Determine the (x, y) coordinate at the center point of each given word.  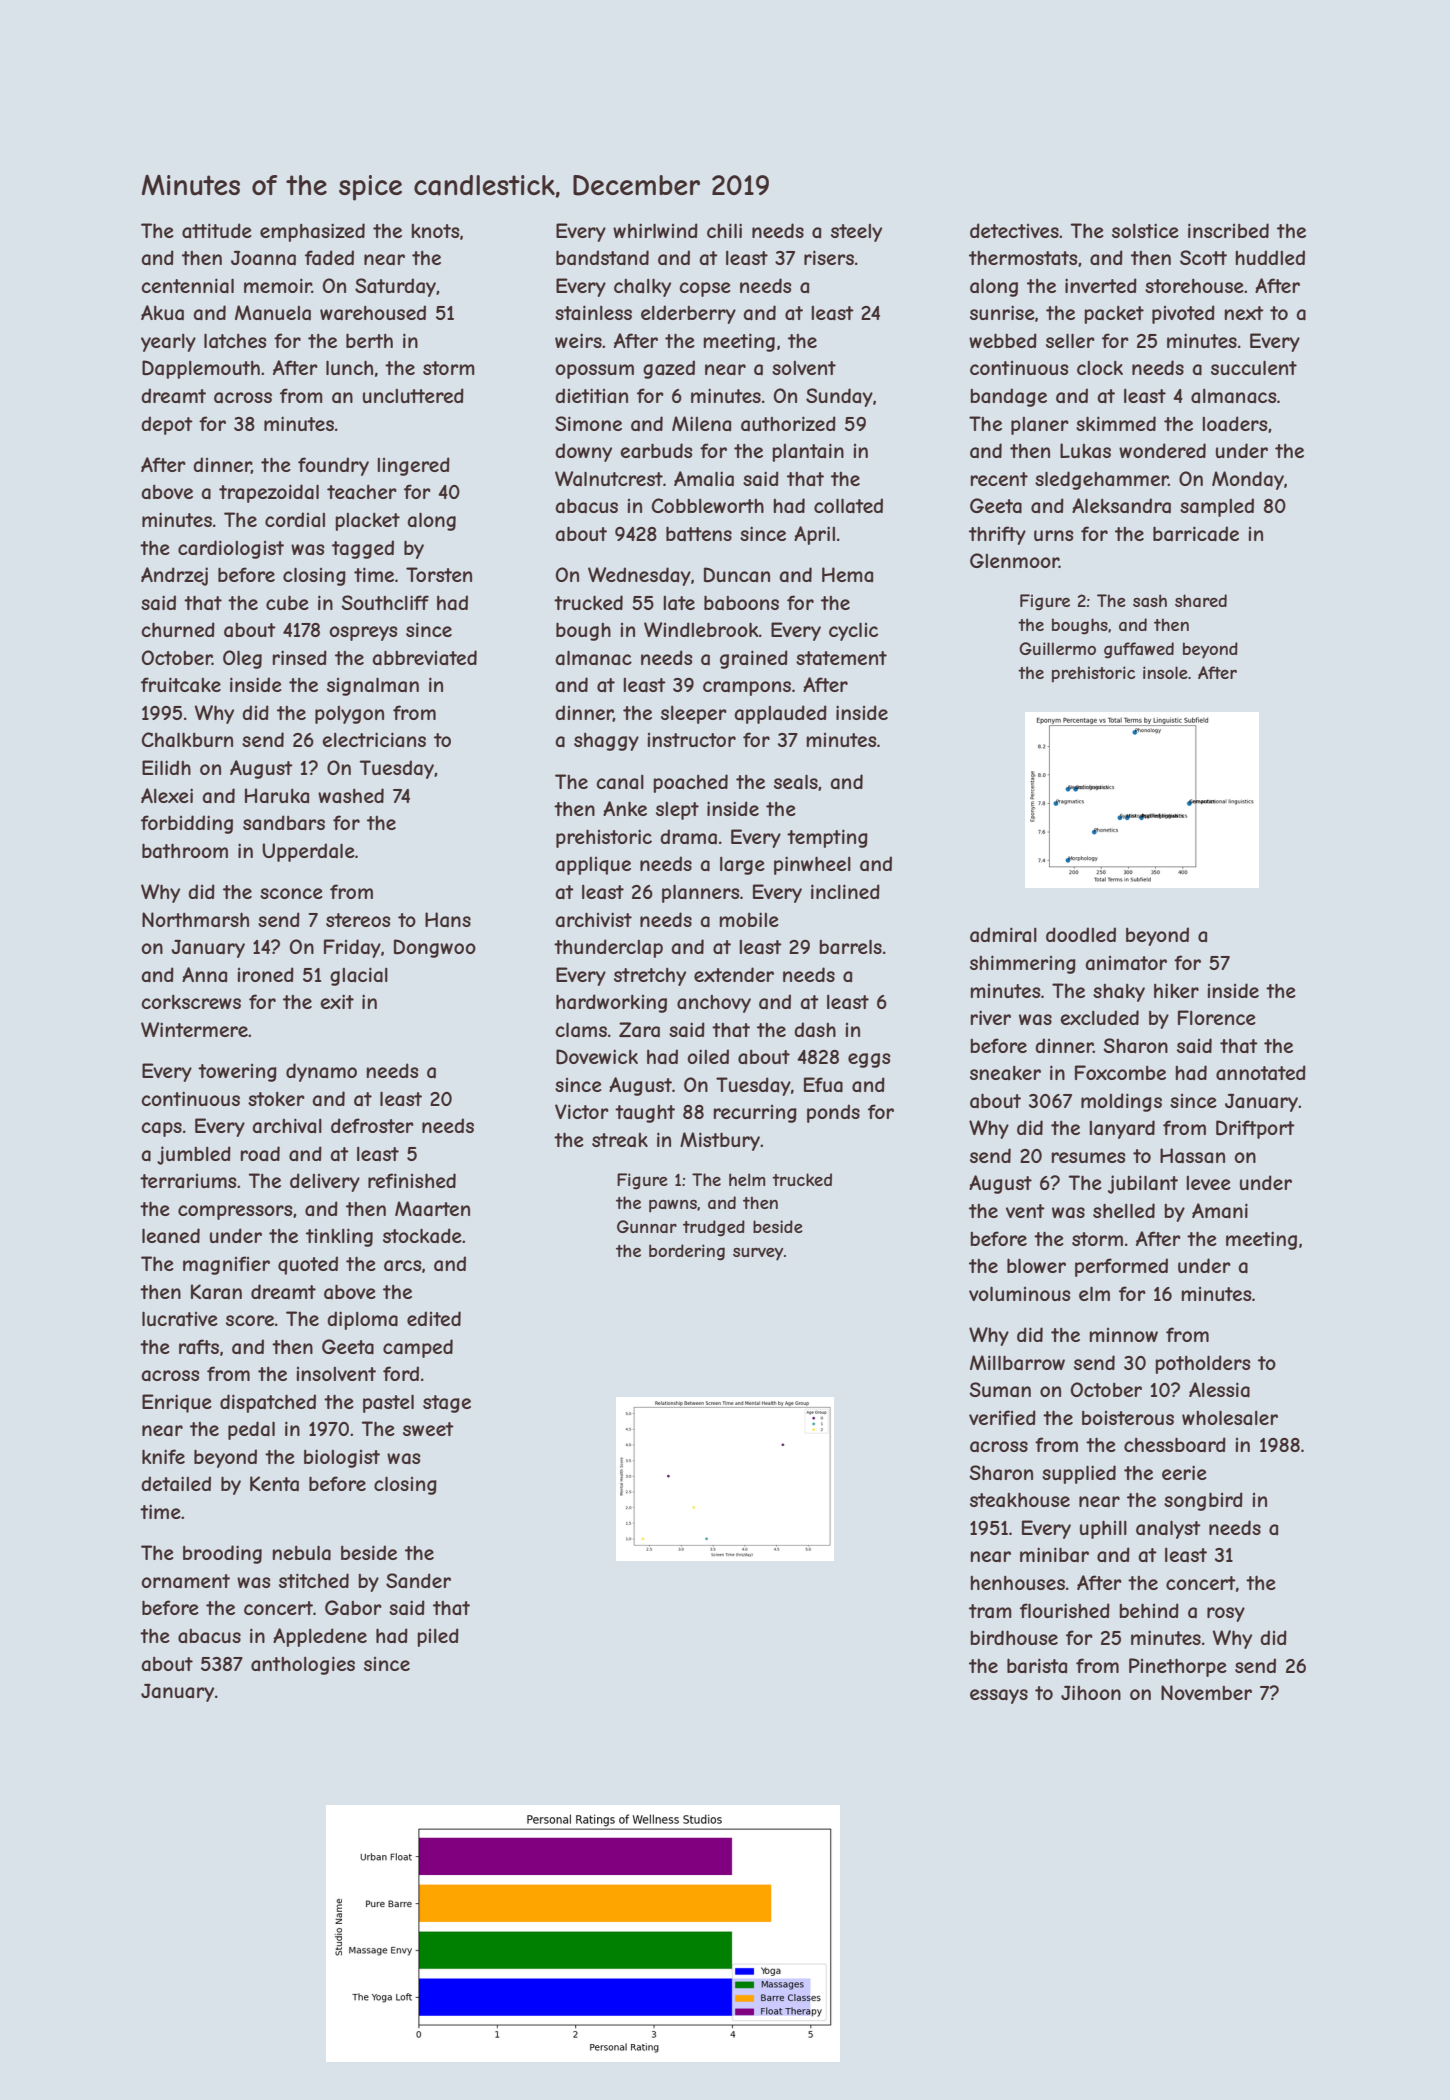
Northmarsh (195, 920)
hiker (1176, 990)
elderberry (688, 314)
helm (747, 1179)
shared (1201, 600)
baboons (741, 603)
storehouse (1194, 286)
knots (435, 231)
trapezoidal (269, 493)
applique (593, 866)
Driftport (1255, 1129)
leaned (171, 1236)
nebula (301, 1553)
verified (1002, 1417)
